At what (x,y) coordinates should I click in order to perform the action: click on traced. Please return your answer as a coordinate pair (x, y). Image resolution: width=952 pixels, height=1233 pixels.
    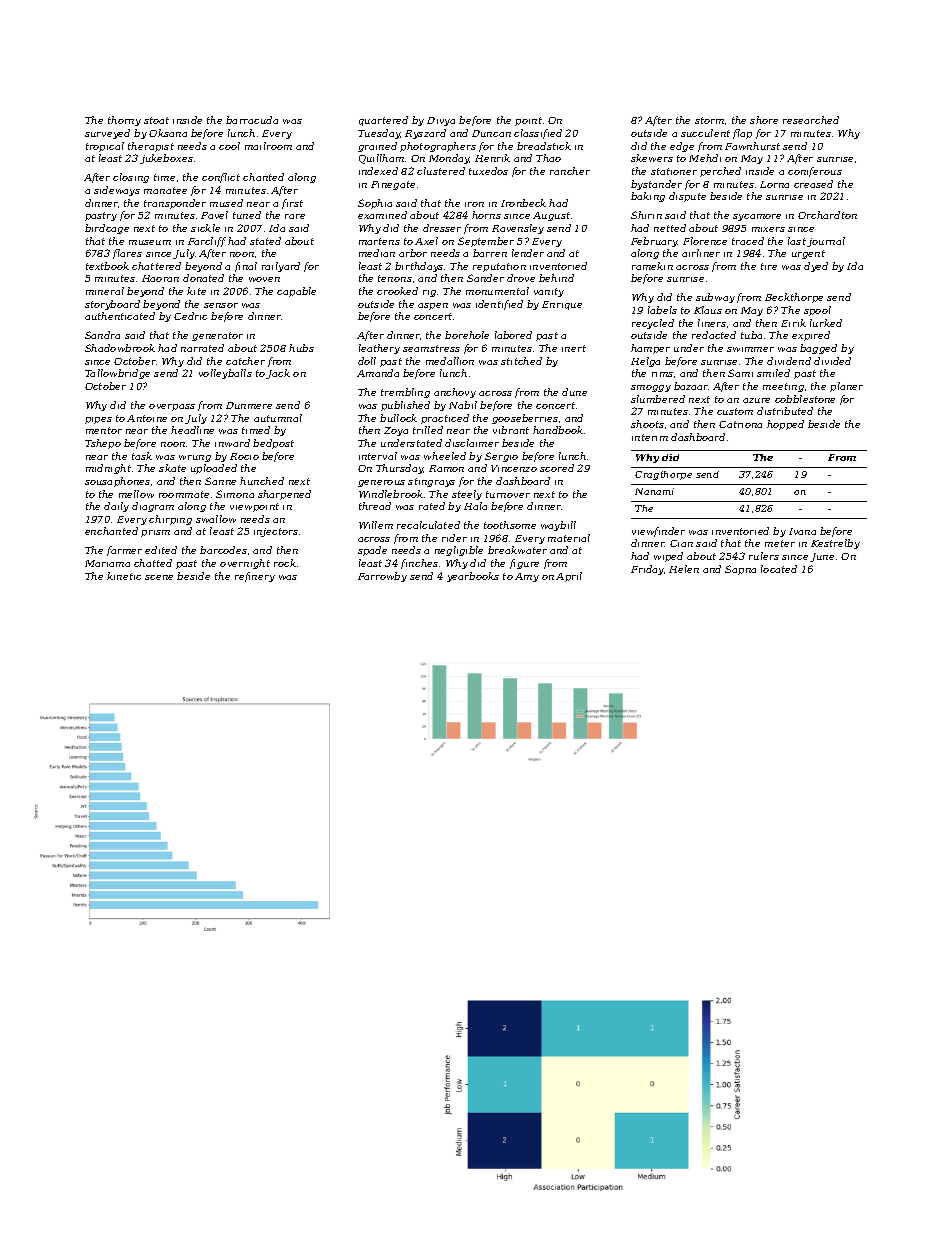
    Looking at the image, I should click on (748, 241).
